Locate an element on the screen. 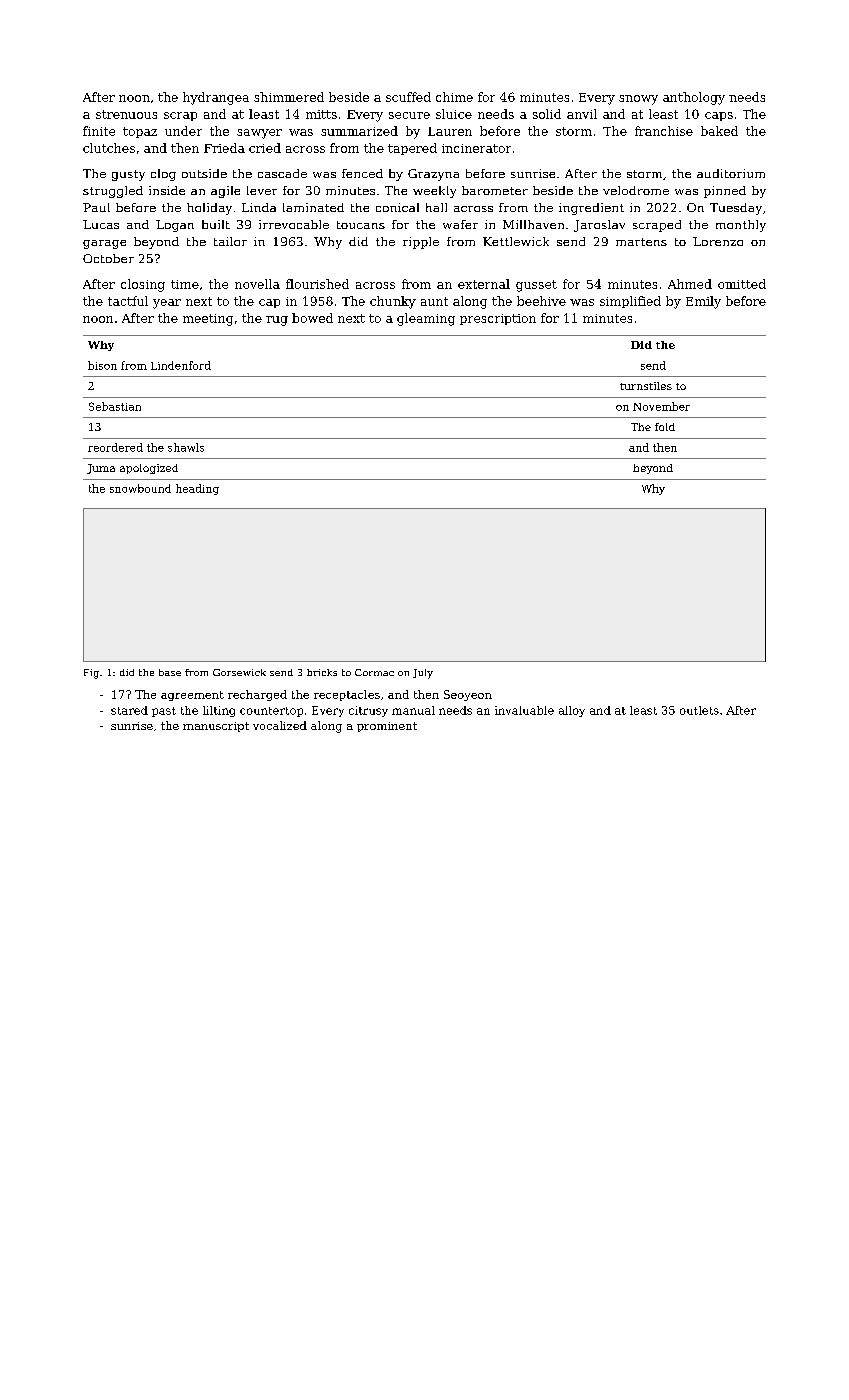  clutches is located at coordinates (109, 148).
